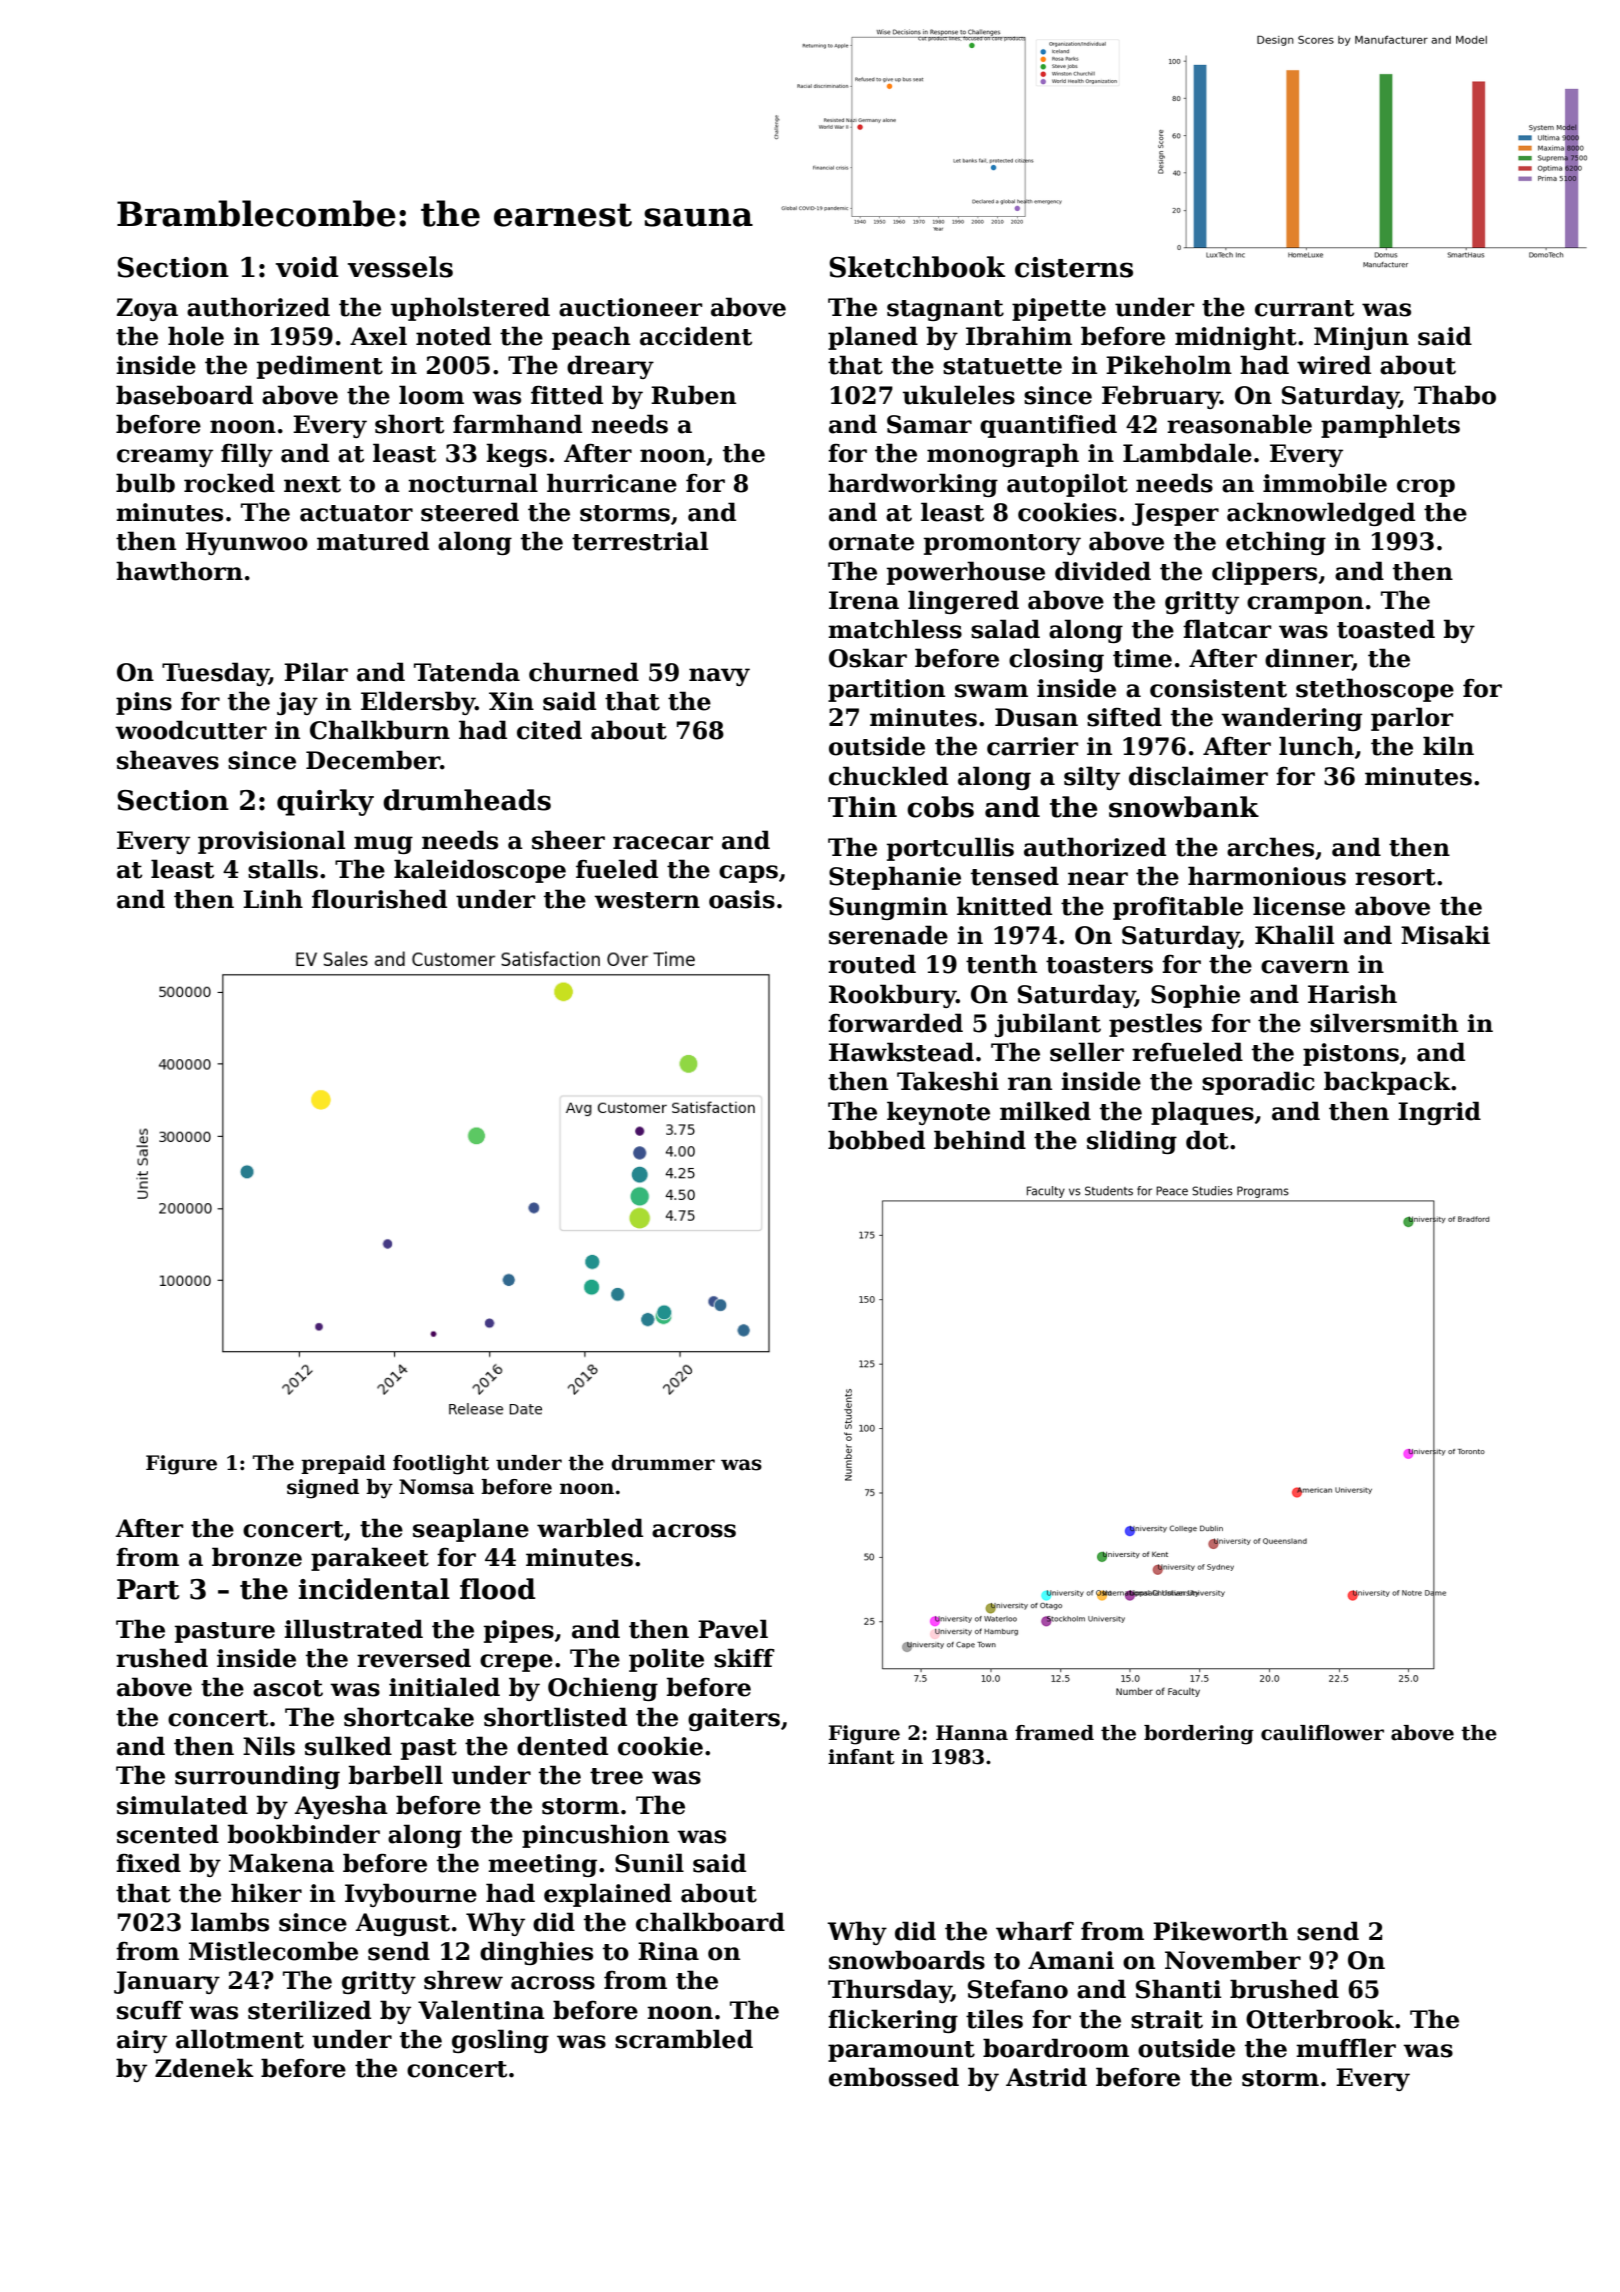 The width and height of the screenshot is (1620, 2292). Describe the element at coordinates (1195, 996) in the screenshot. I see `Sophie` at that location.
